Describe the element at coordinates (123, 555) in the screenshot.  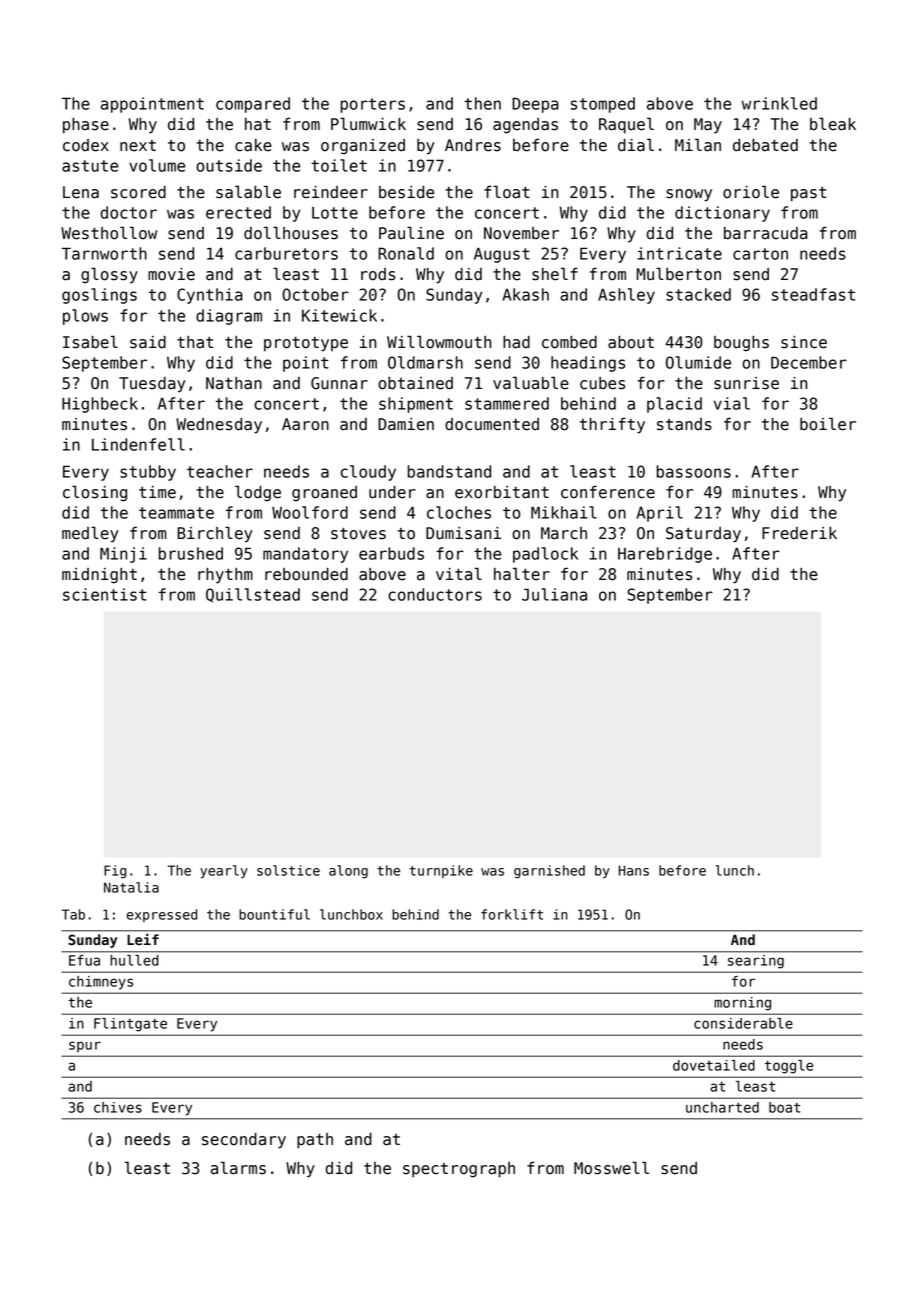
I see `Minji` at that location.
